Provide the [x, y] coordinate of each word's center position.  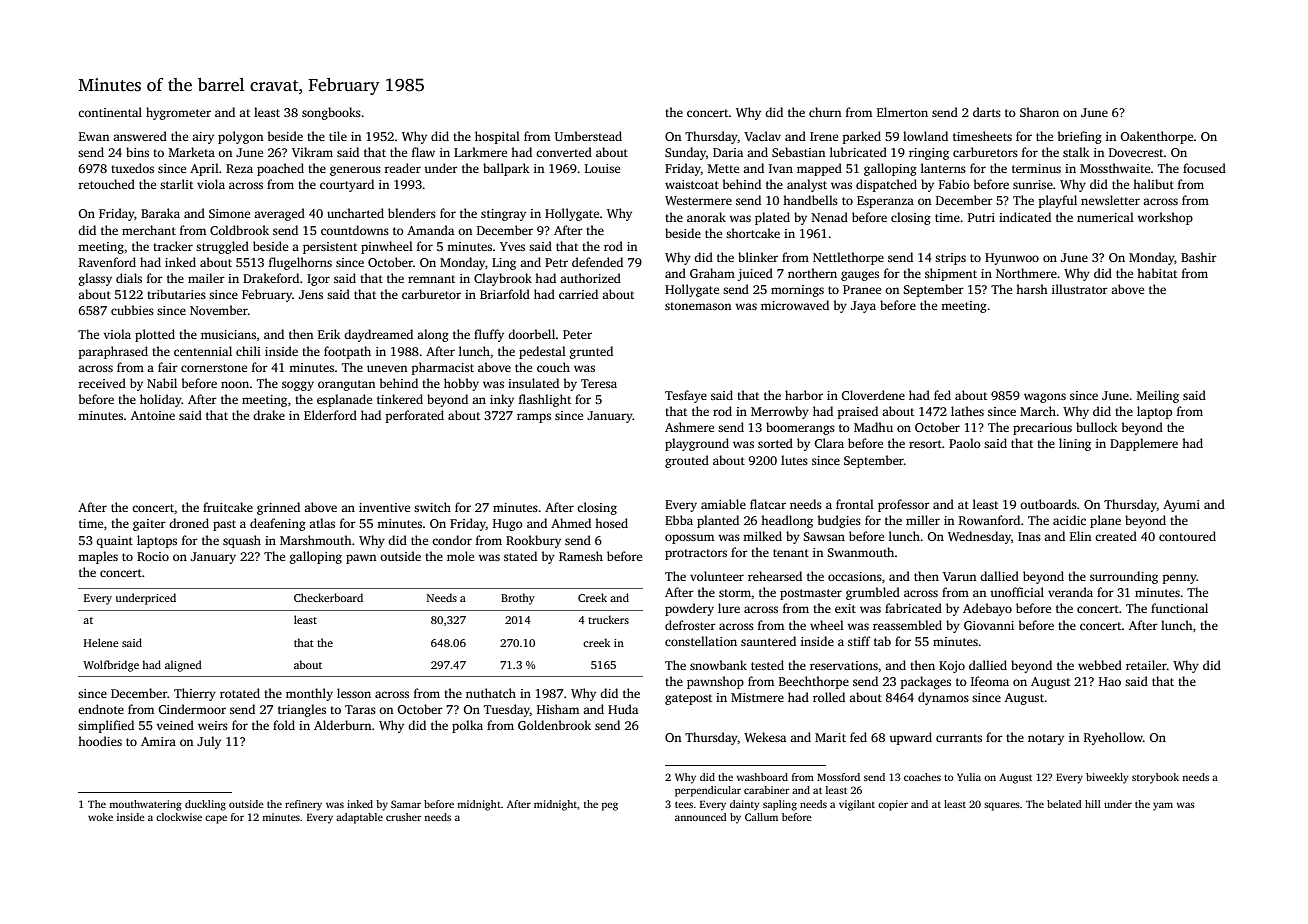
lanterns [943, 168]
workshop [1165, 218]
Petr [556, 262]
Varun [959, 576]
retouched [107, 184]
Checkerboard [328, 597]
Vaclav [762, 136]
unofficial [1017, 592]
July [209, 742]
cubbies [132, 310]
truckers [608, 619]
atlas [322, 523]
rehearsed [775, 576]
